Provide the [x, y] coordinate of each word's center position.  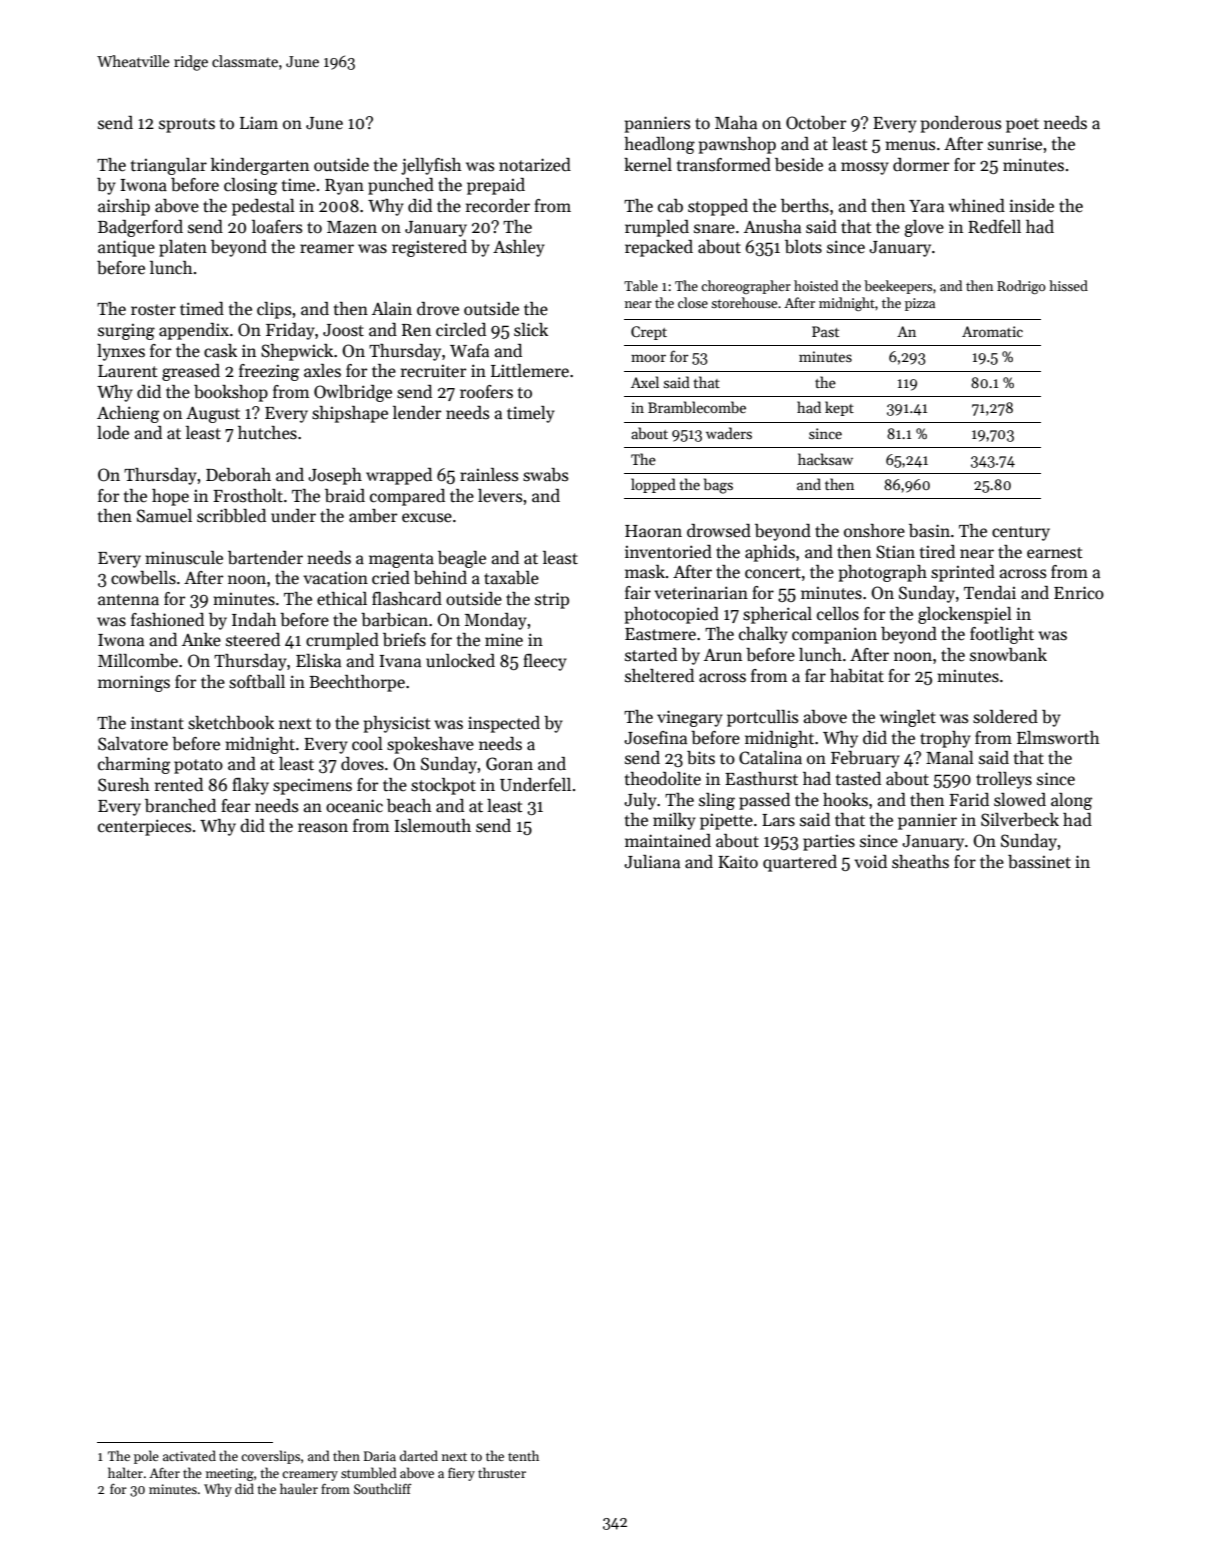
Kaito [738, 861]
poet [1022, 125]
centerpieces [144, 827]
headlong [659, 145]
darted [419, 1455]
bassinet [1039, 862]
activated [189, 1455]
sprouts [187, 125]
